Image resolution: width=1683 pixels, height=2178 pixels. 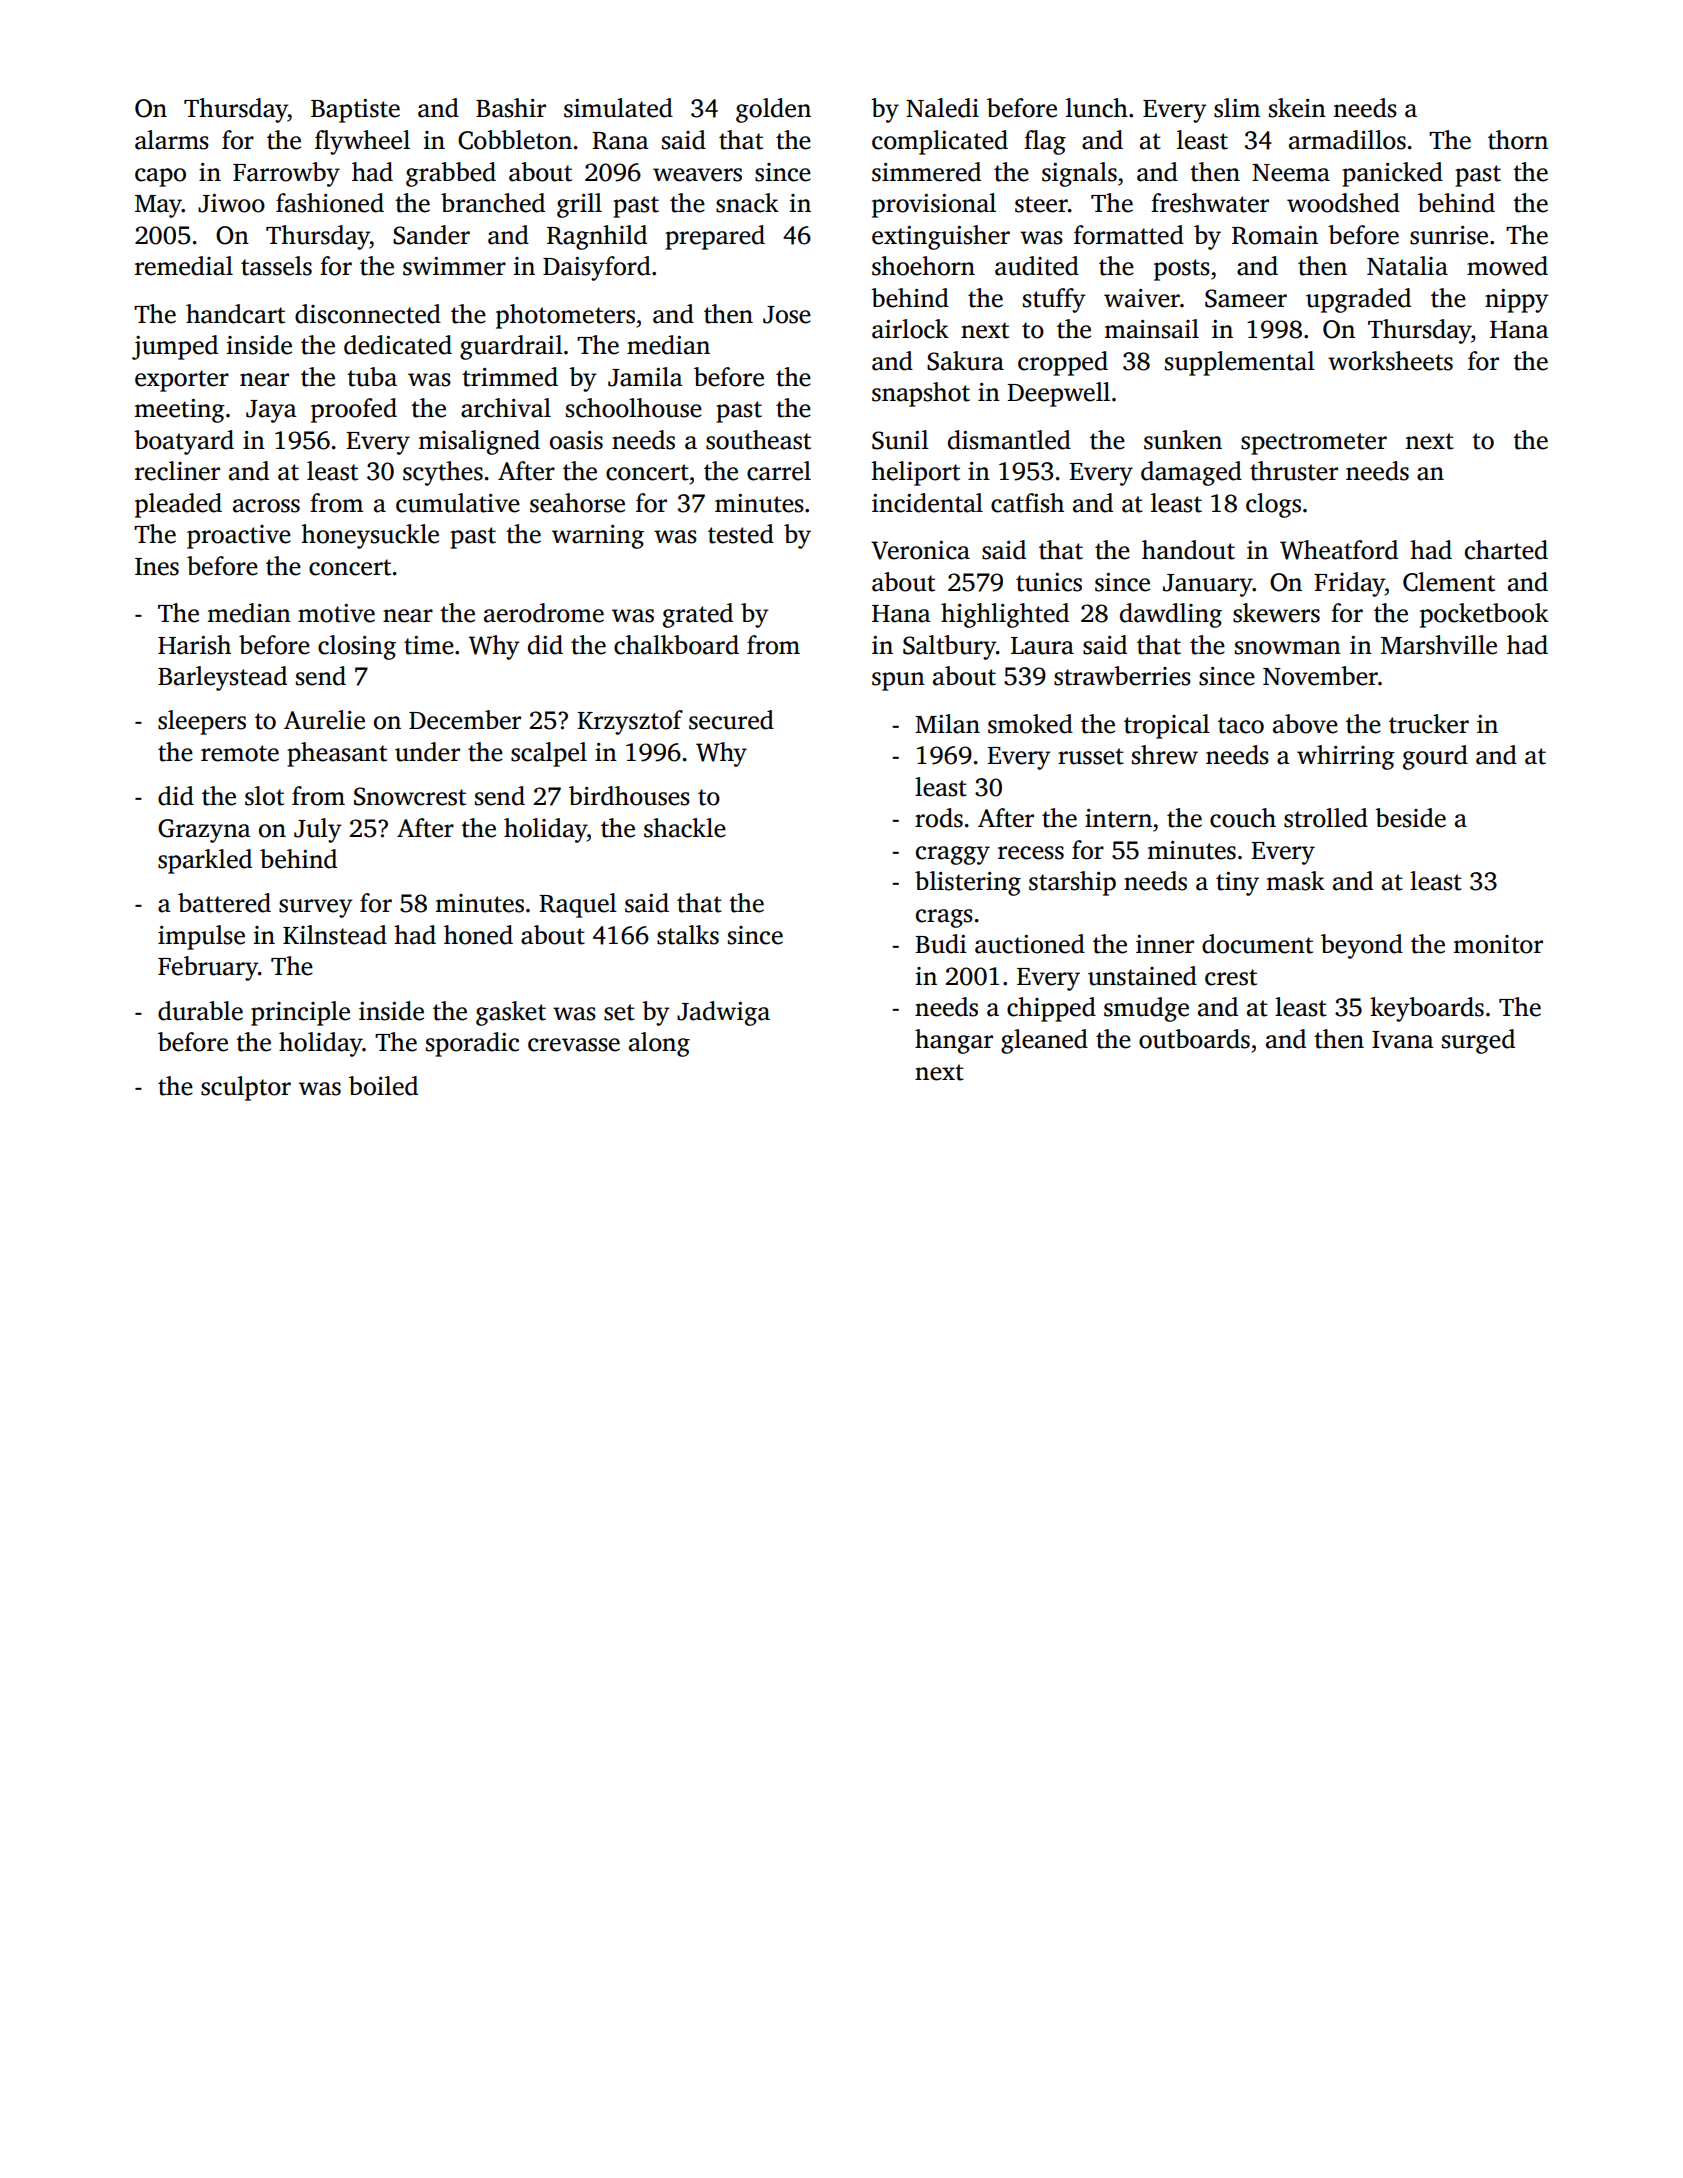 What do you see at coordinates (942, 108) in the document?
I see `Naledi` at bounding box center [942, 108].
